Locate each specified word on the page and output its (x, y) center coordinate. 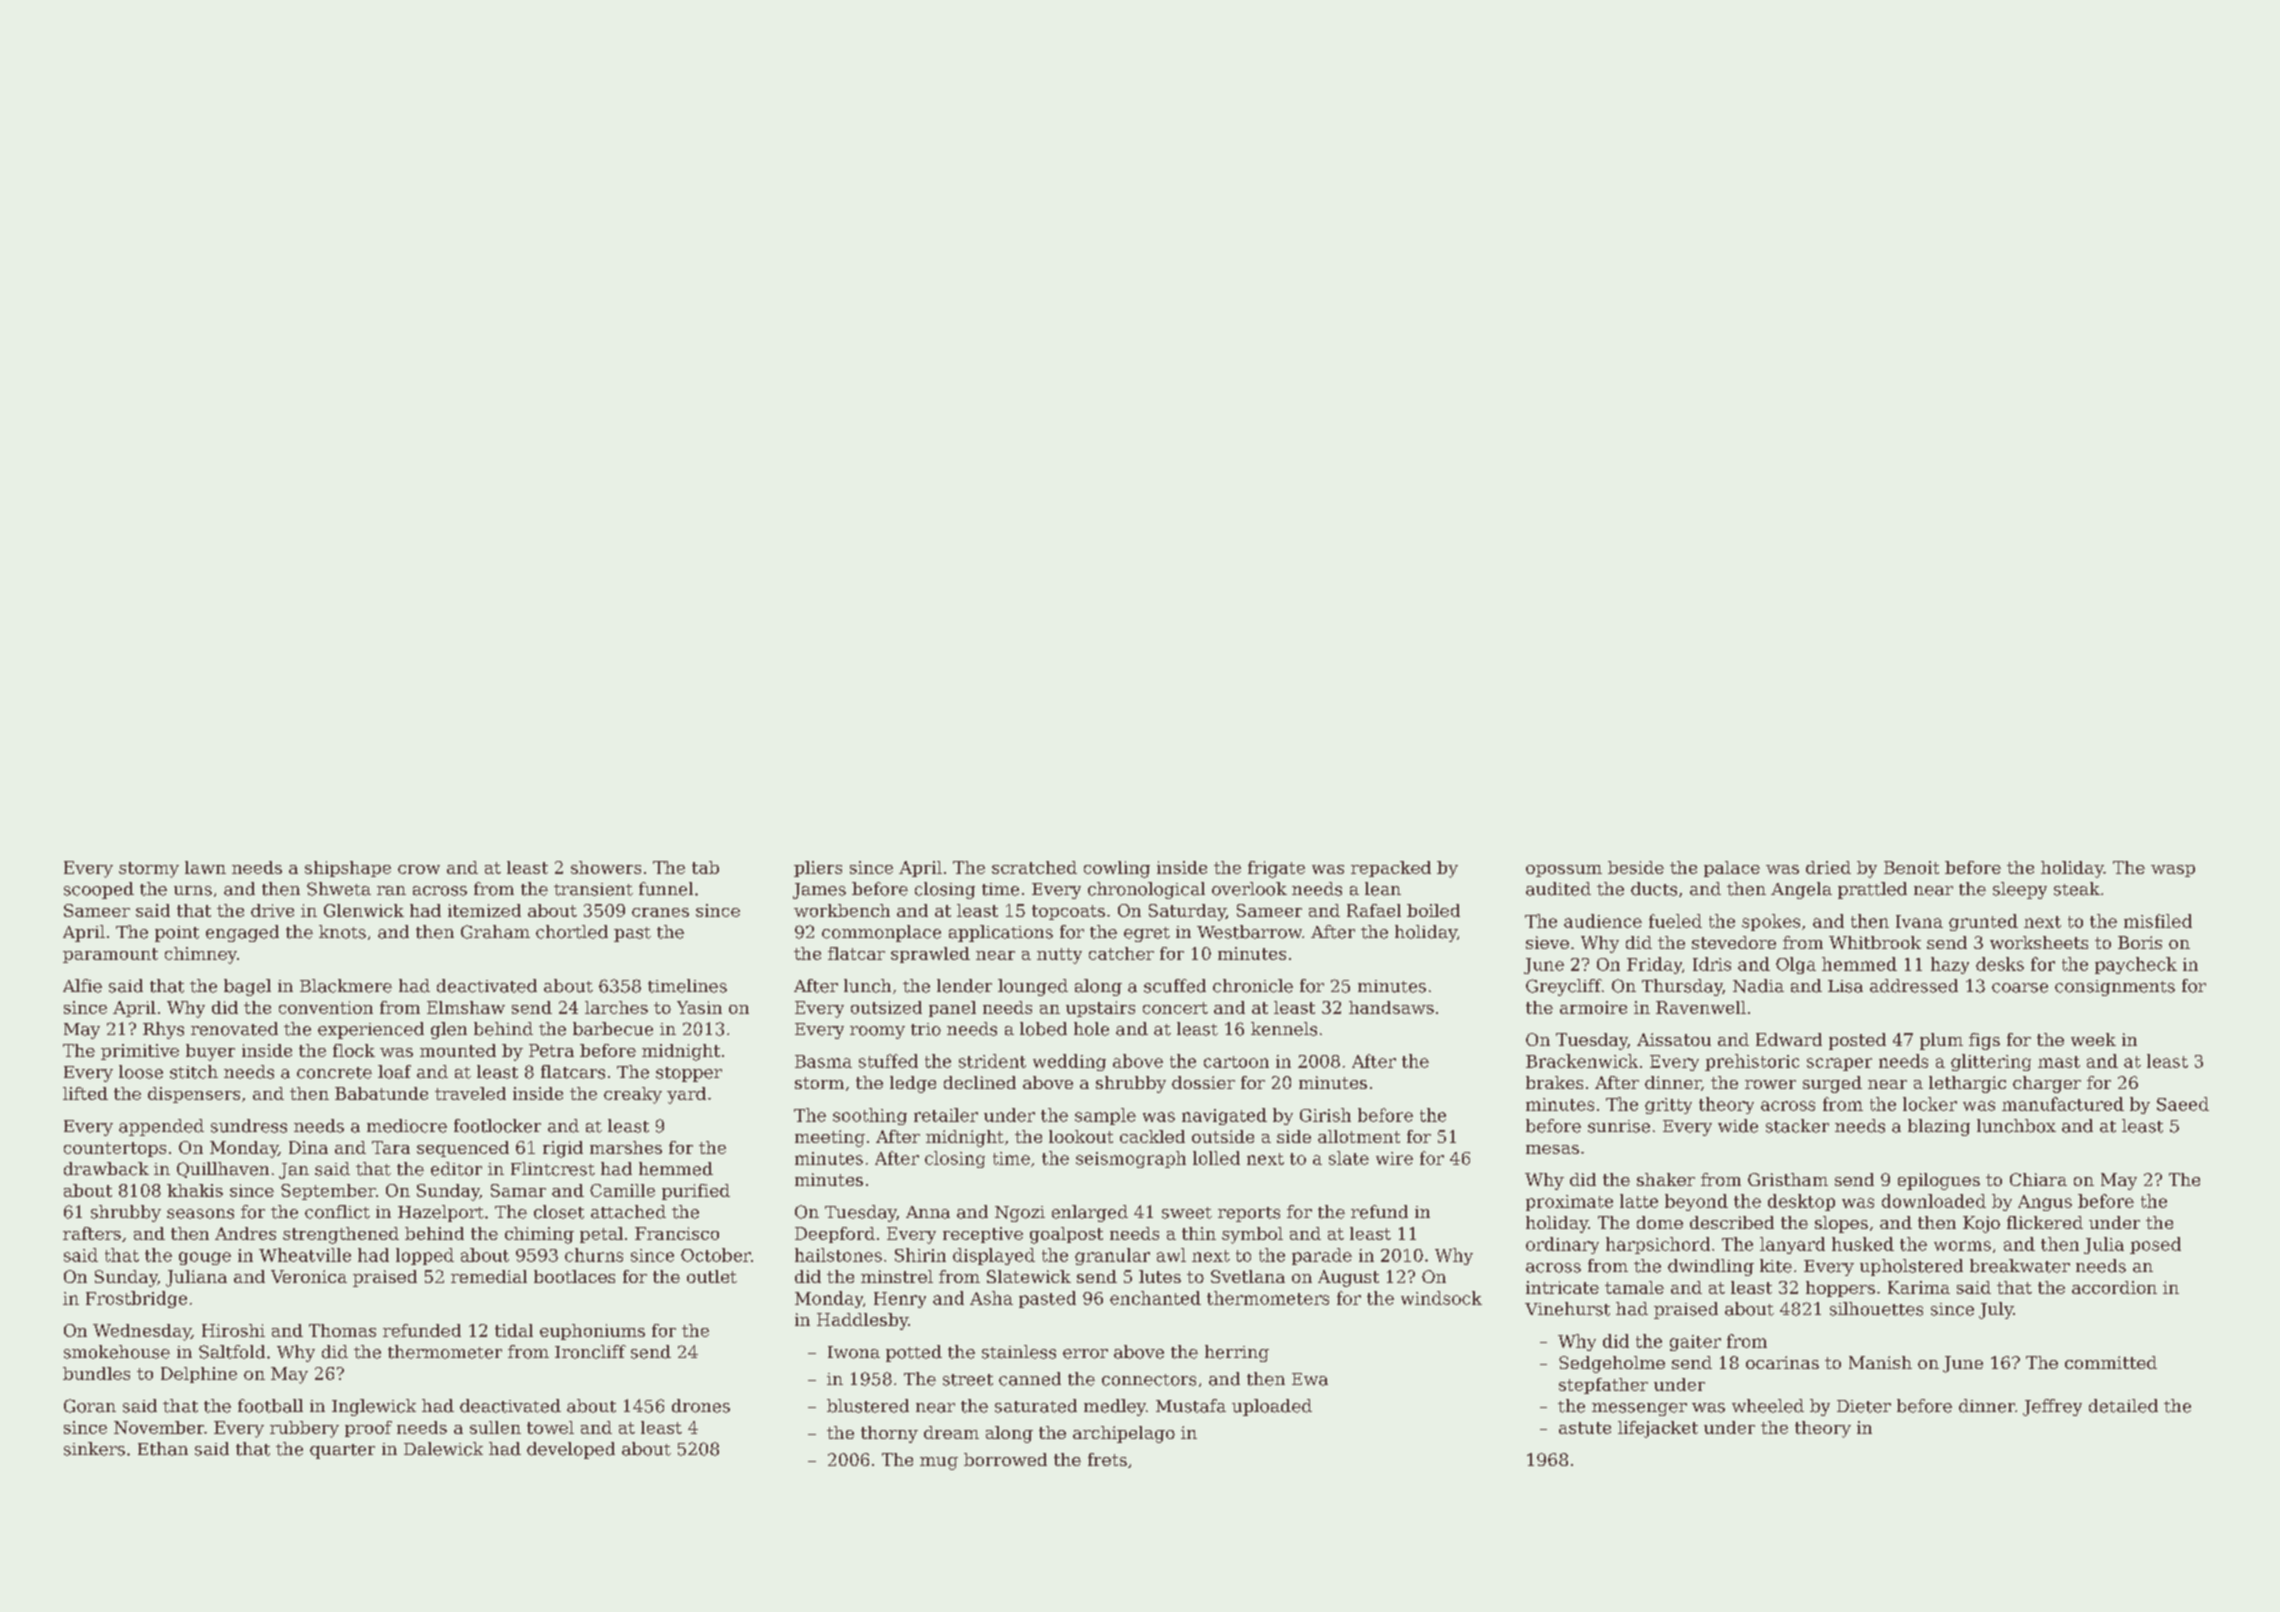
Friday (1654, 965)
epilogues (1939, 1181)
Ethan (163, 1449)
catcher (1121, 953)
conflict (337, 1212)
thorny (889, 1434)
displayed (994, 1256)
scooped (99, 890)
